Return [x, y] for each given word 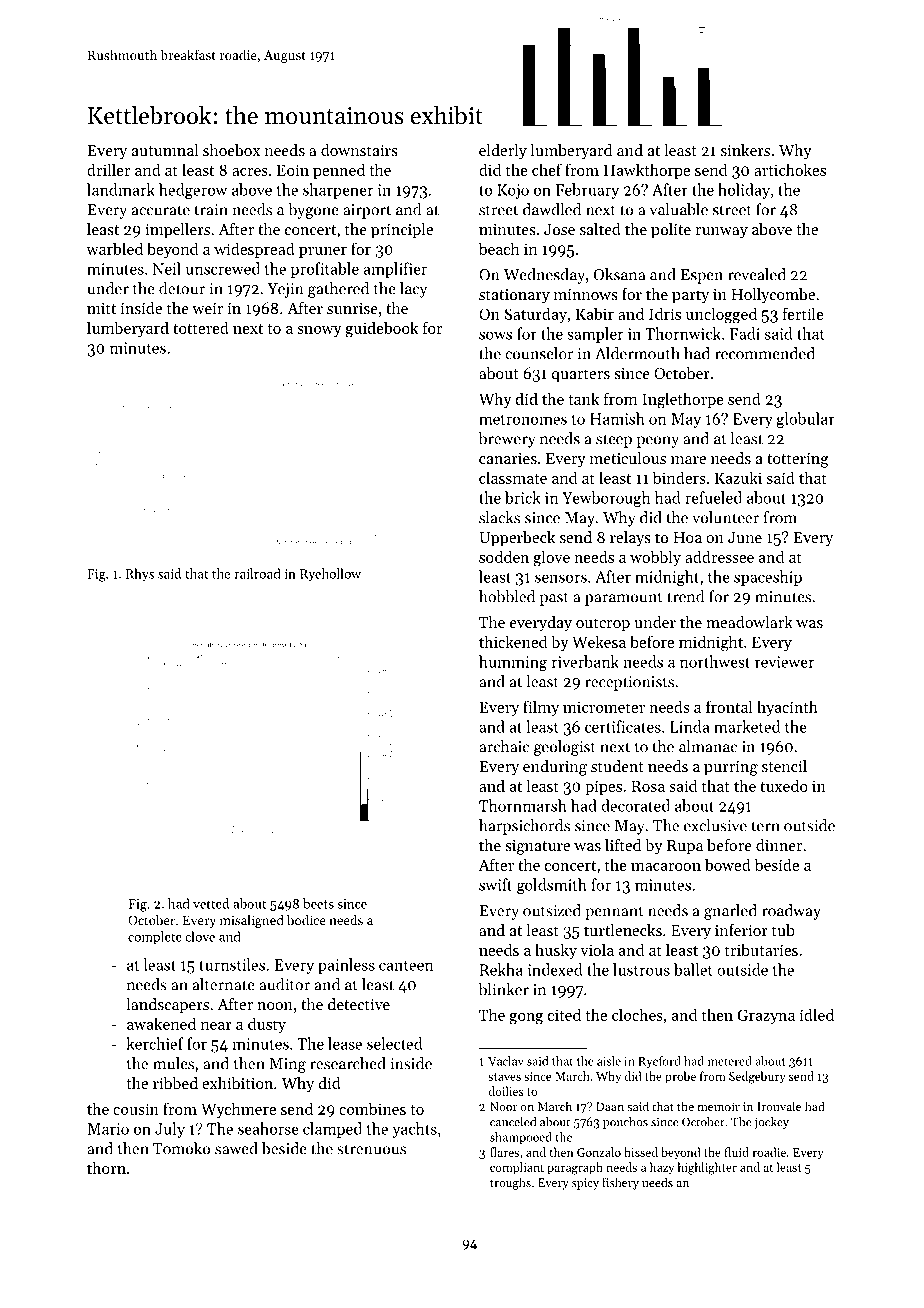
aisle [609, 1061]
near [216, 1026]
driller [108, 169]
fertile [803, 313]
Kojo [513, 191]
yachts [415, 1130]
